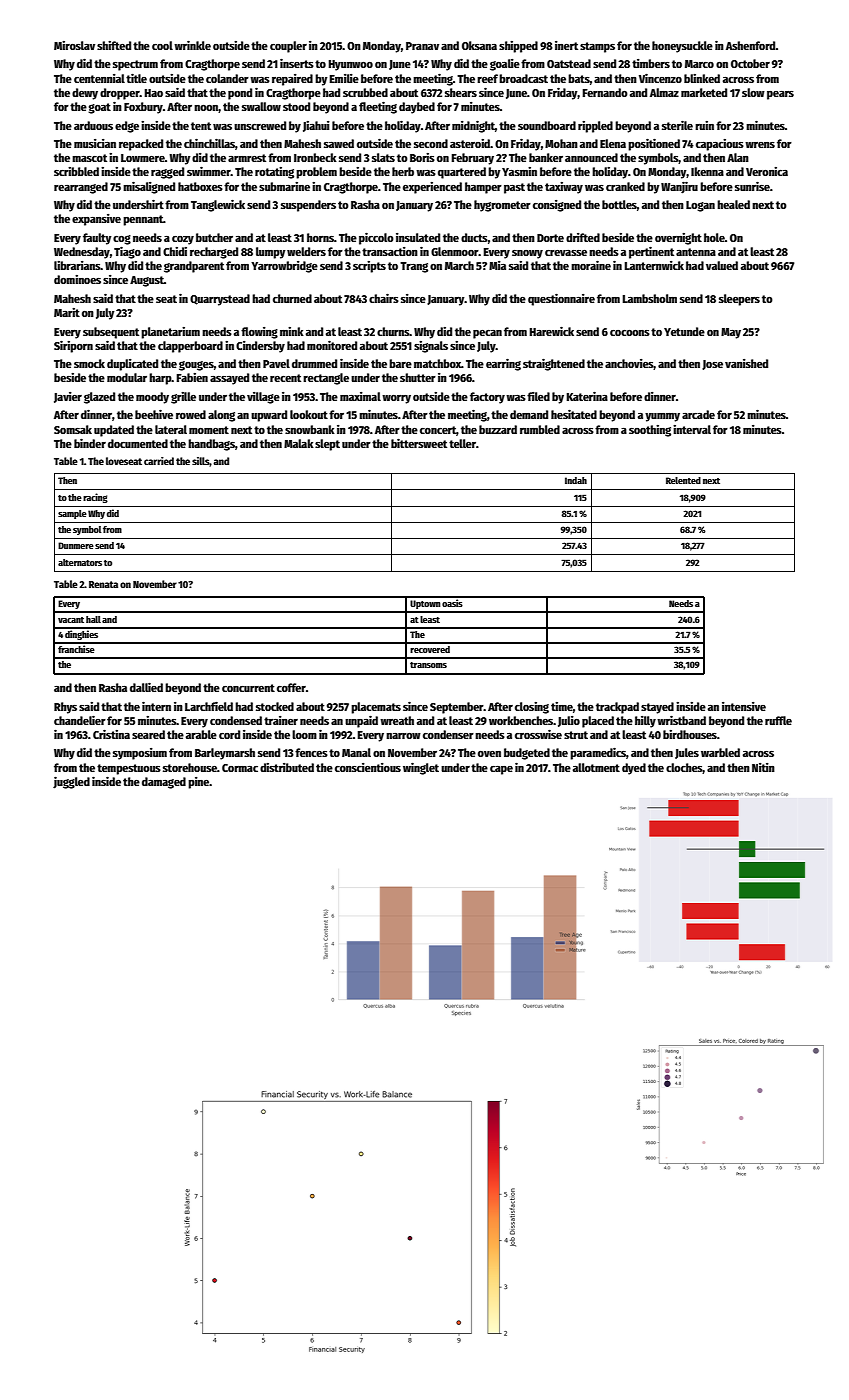 This screenshot has width=849, height=1400. I want to click on demand, so click(529, 414).
